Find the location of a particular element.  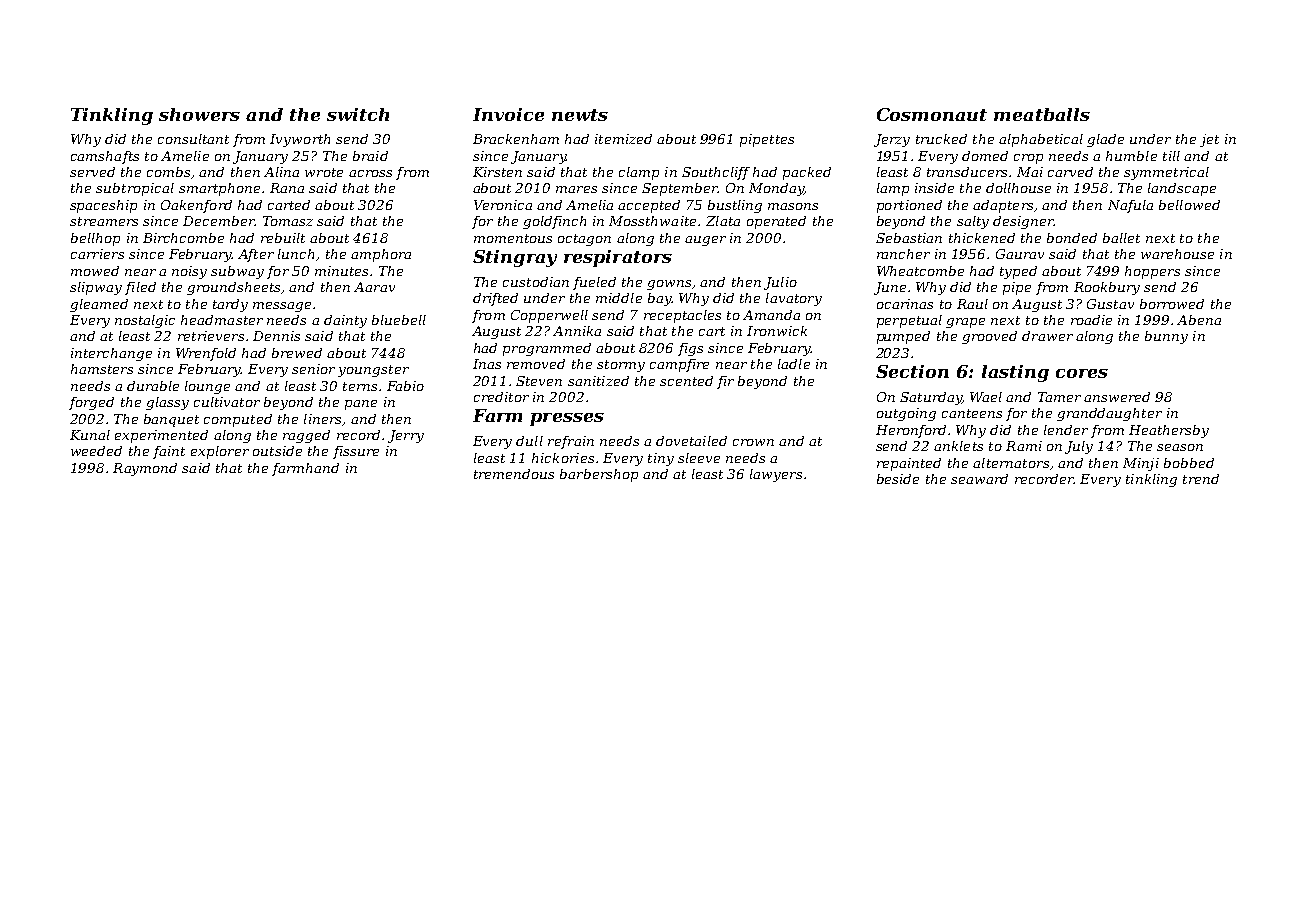

octagon is located at coordinates (584, 240).
